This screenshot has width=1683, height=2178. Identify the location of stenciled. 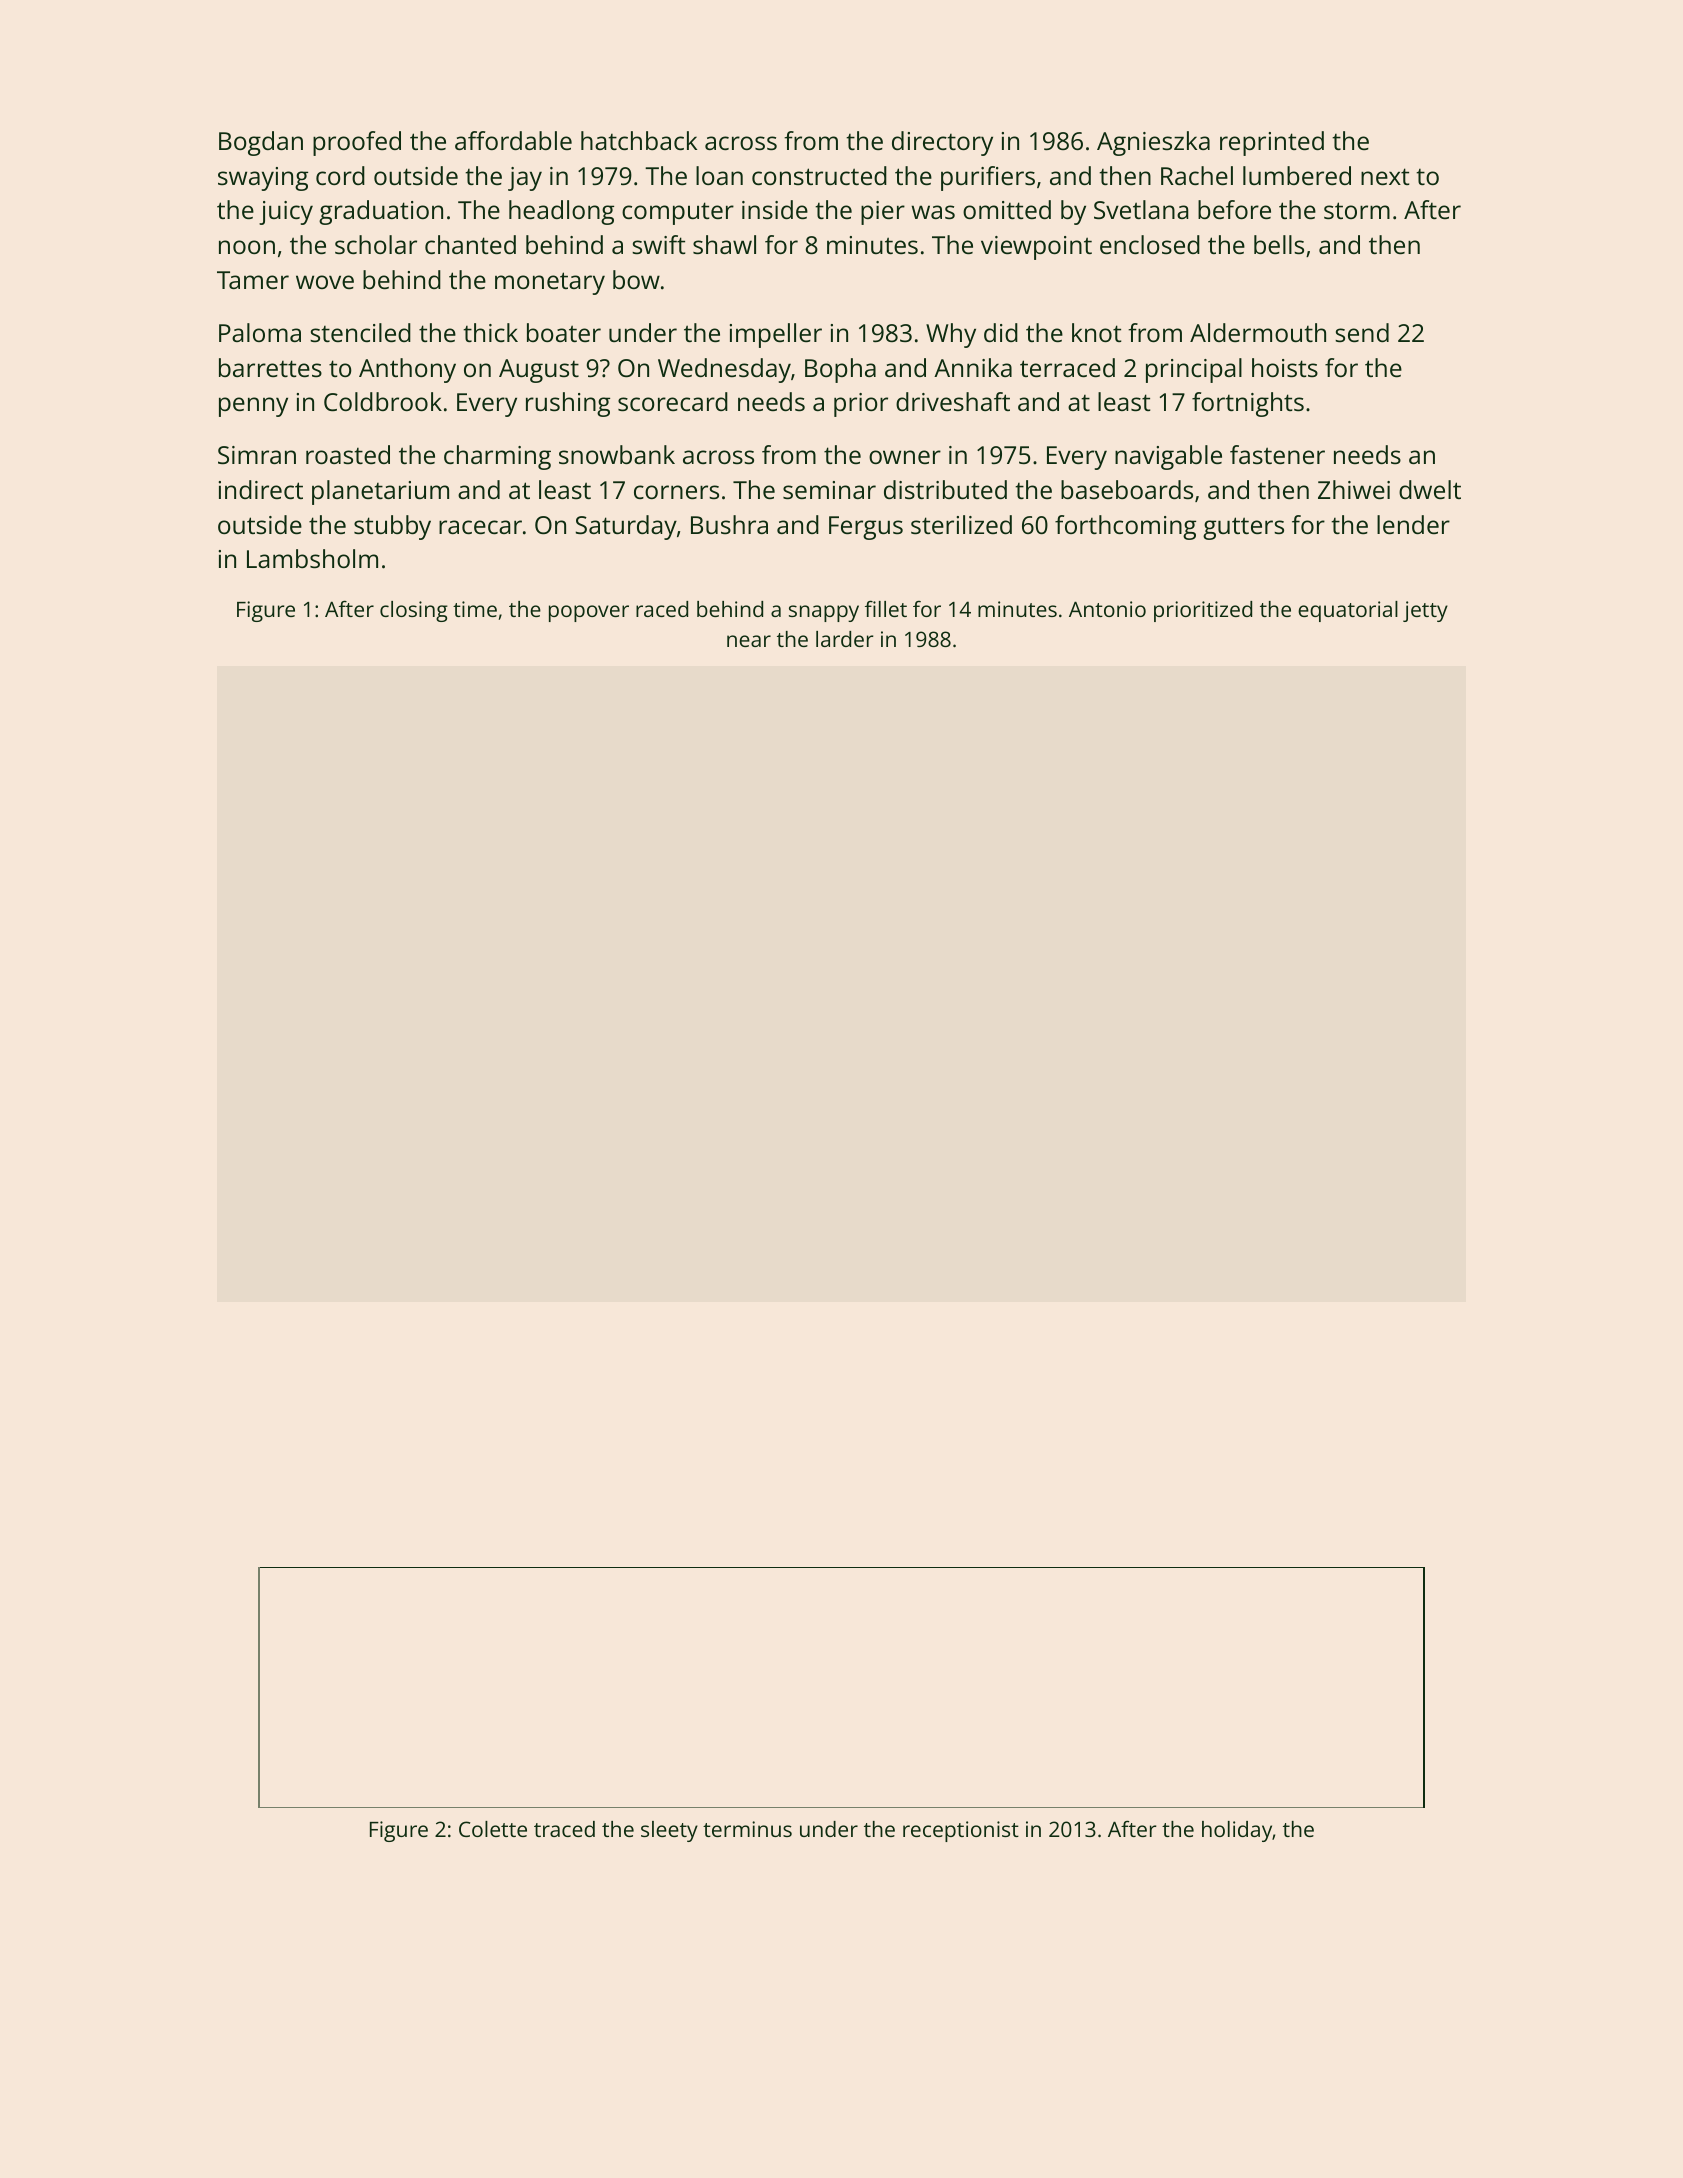
(360, 332).
